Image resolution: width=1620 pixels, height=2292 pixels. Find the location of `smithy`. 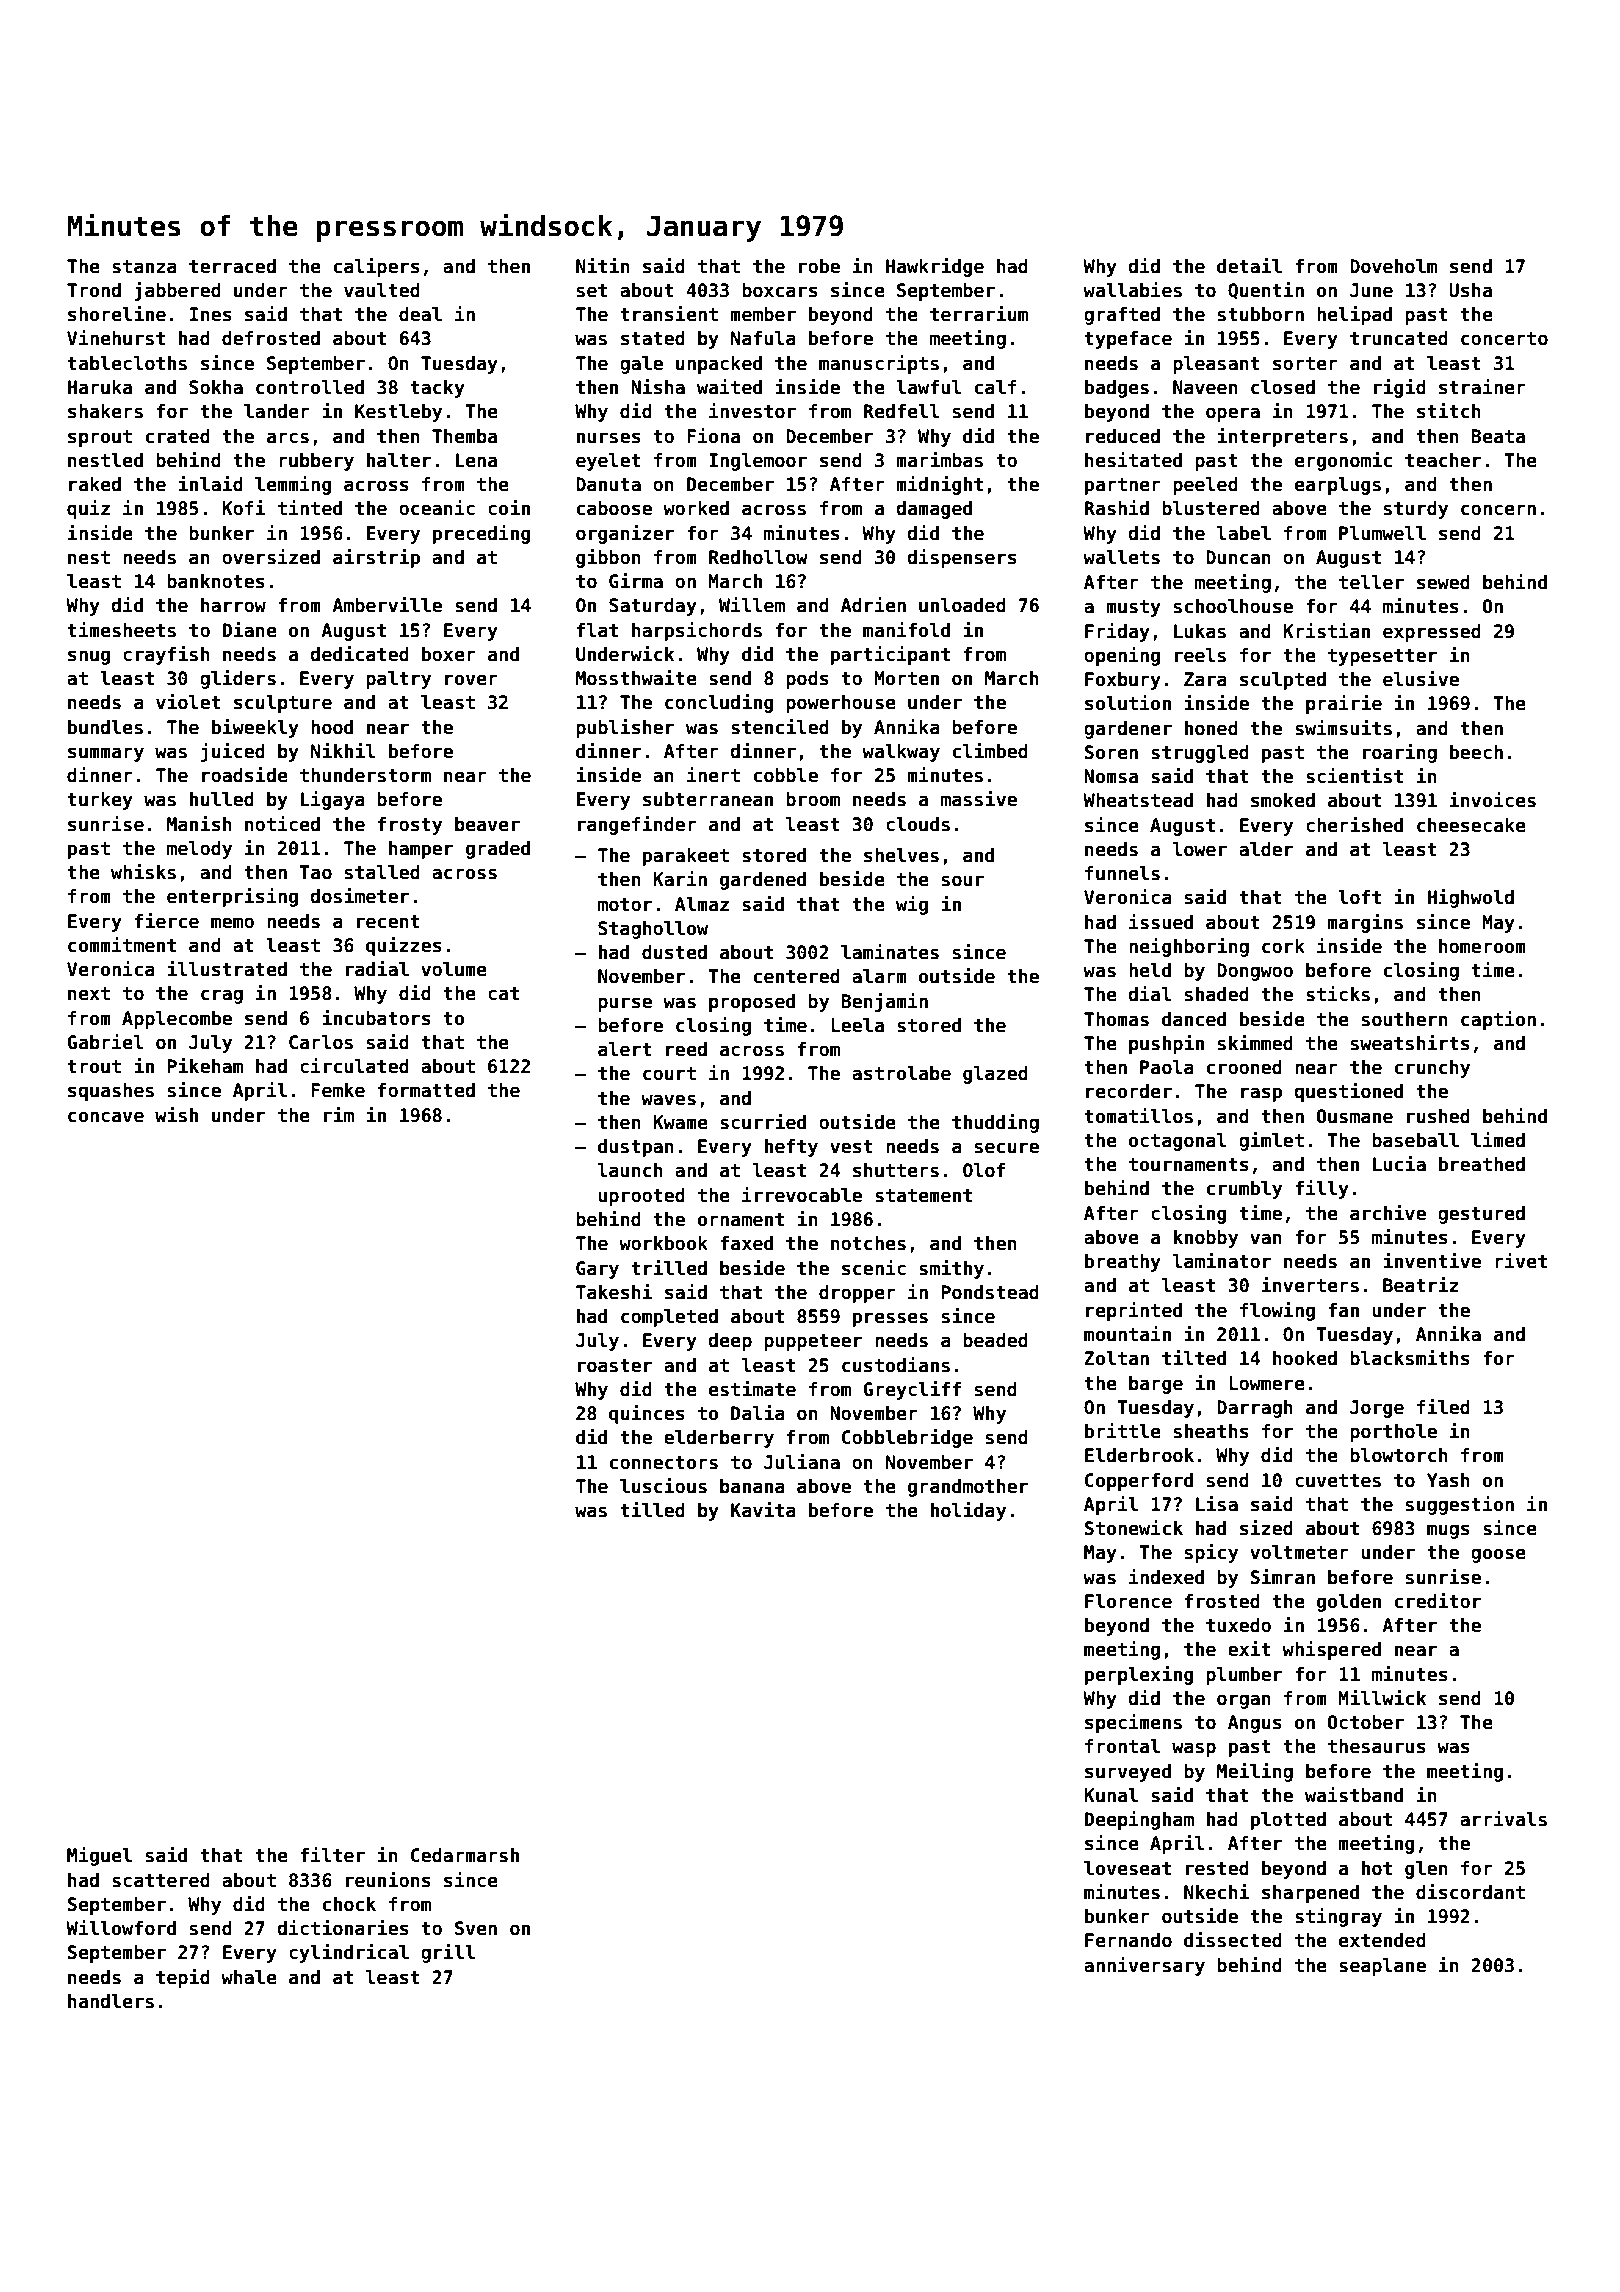

smithy is located at coordinates (951, 1269).
